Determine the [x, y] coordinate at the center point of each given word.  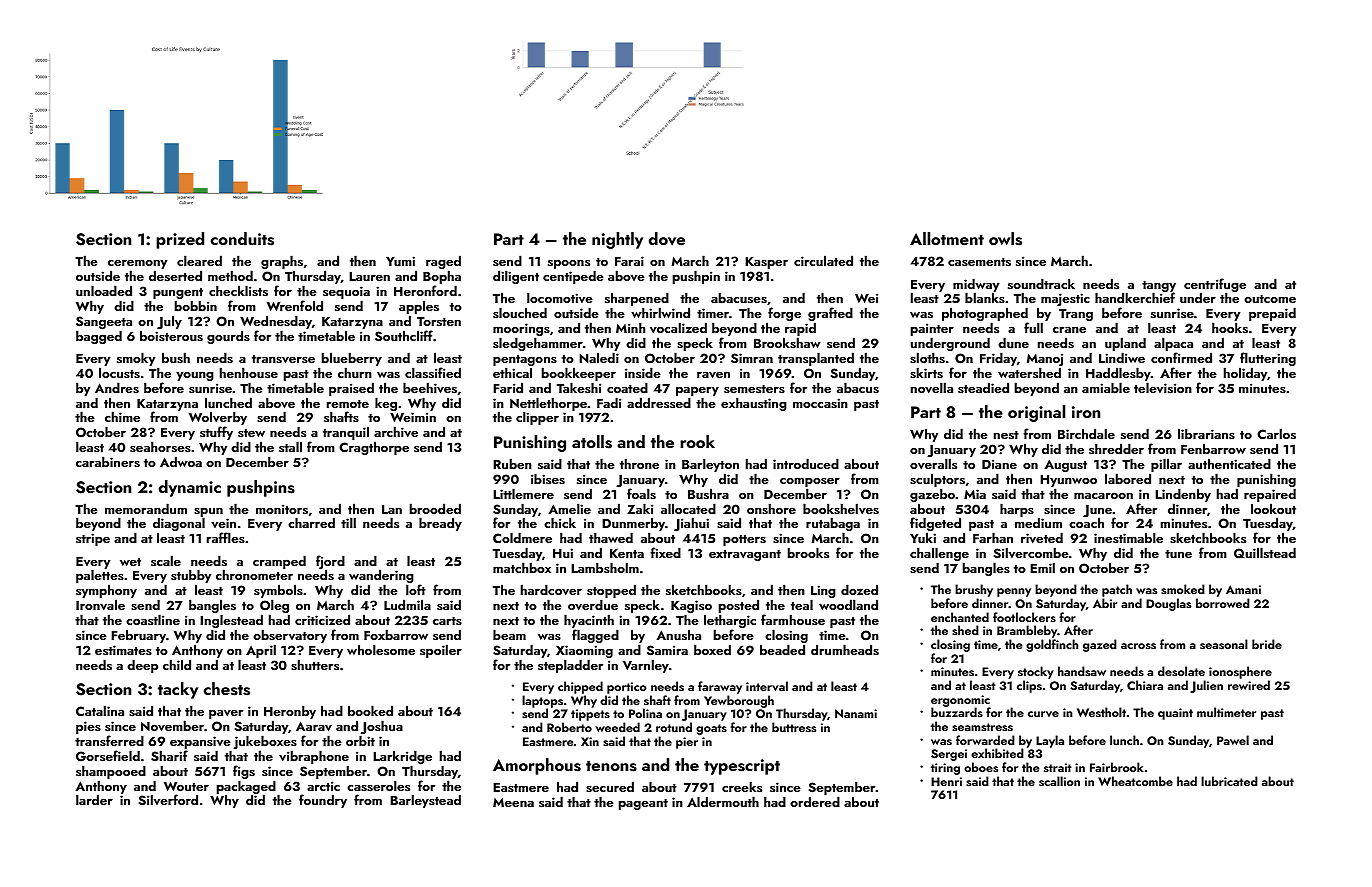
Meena [513, 802]
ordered [815, 801]
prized [180, 240]
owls [1005, 239]
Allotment [947, 238]
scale [166, 560]
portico [626, 688]
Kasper [766, 263]
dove [667, 239]
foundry [323, 801]
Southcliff [404, 336]
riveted [1042, 538]
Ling [823, 592]
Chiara [1145, 685]
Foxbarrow [396, 634]
